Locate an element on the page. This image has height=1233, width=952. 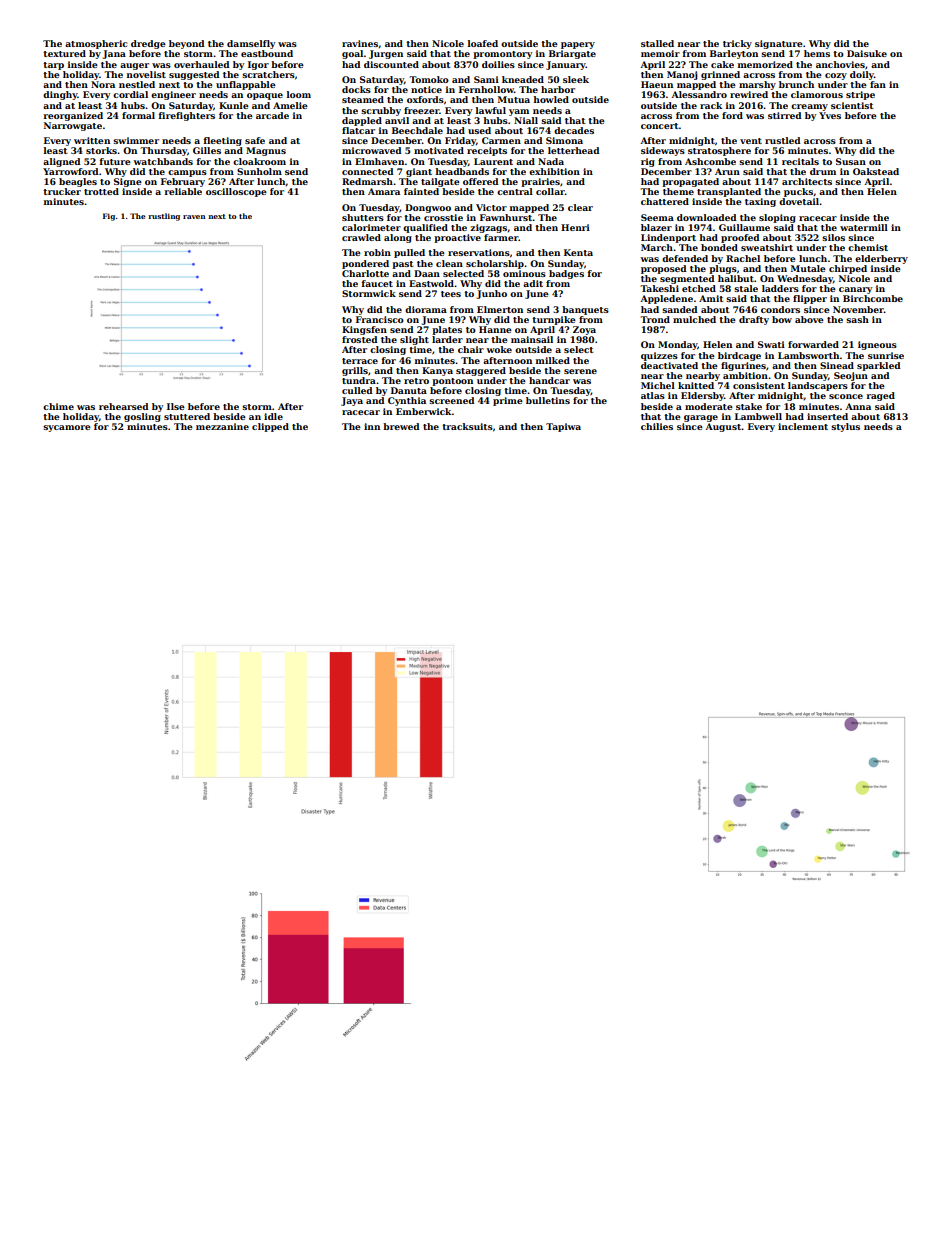
frosted is located at coordinates (360, 339).
